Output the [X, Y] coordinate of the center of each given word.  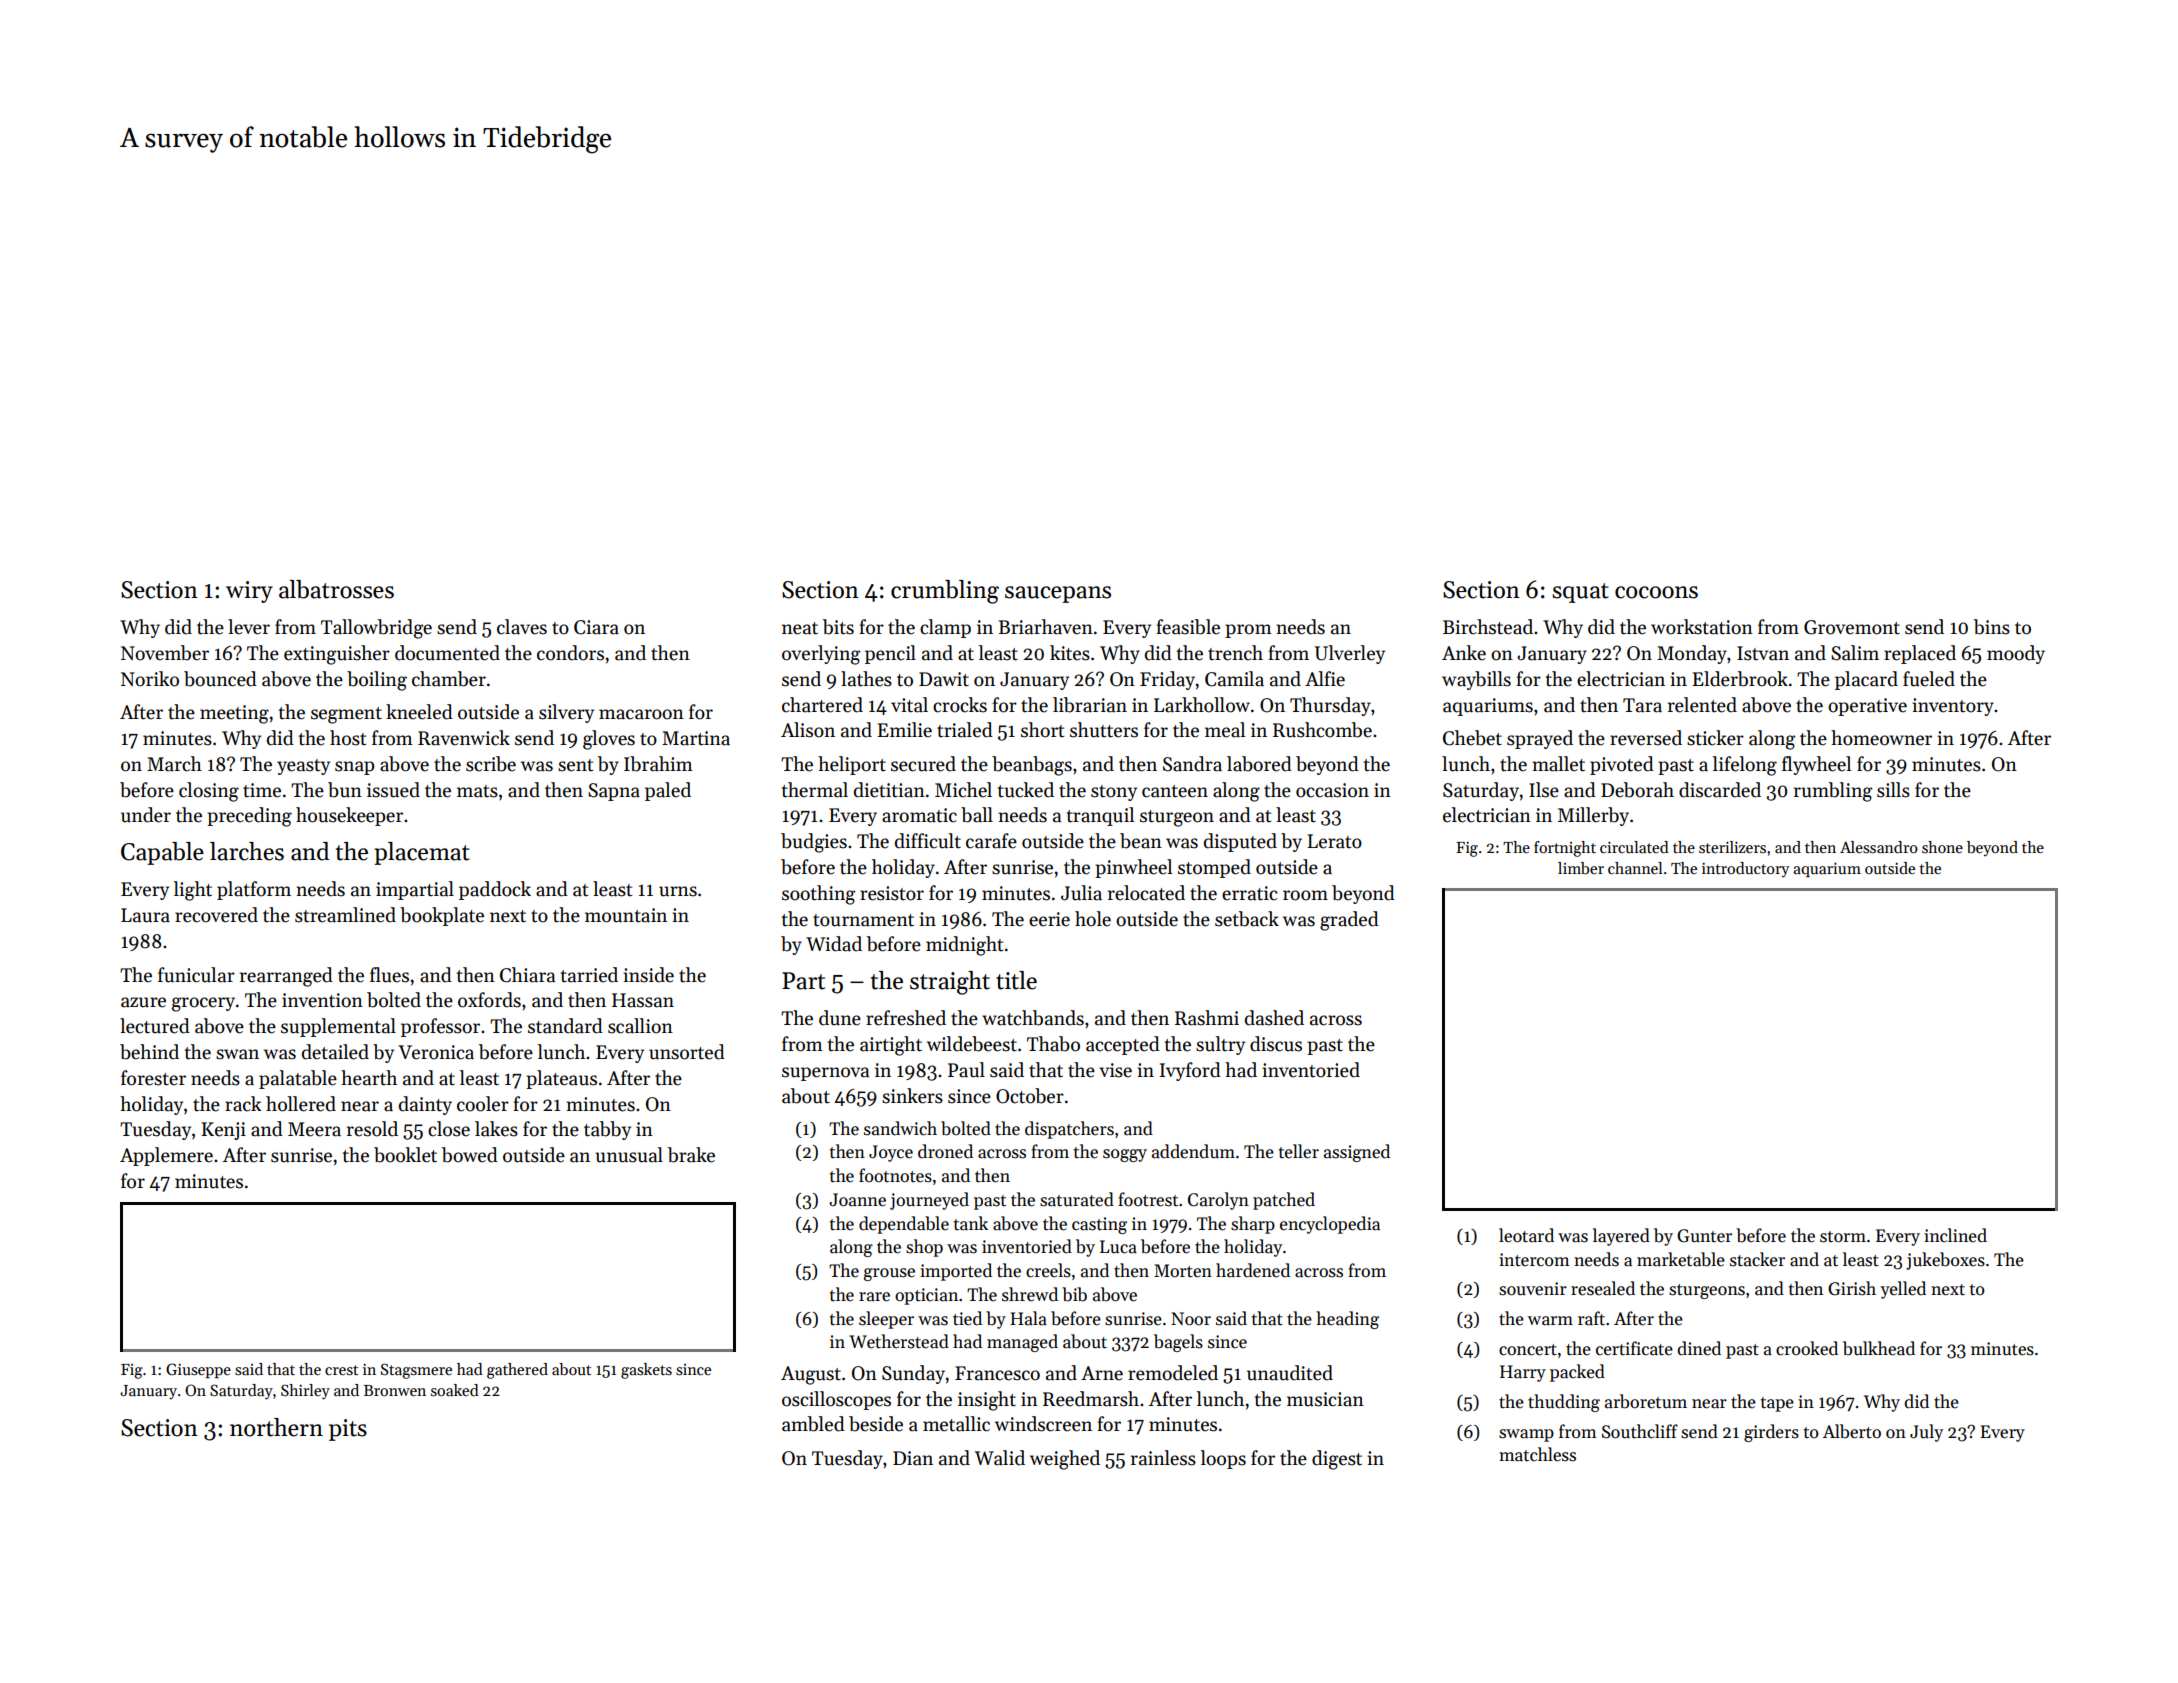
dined [1699, 1348]
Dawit [944, 679]
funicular [196, 975]
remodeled [1173, 1373]
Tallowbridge [376, 629]
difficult [928, 841]
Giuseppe [198, 1370]
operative [1867, 707]
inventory [1953, 707]
